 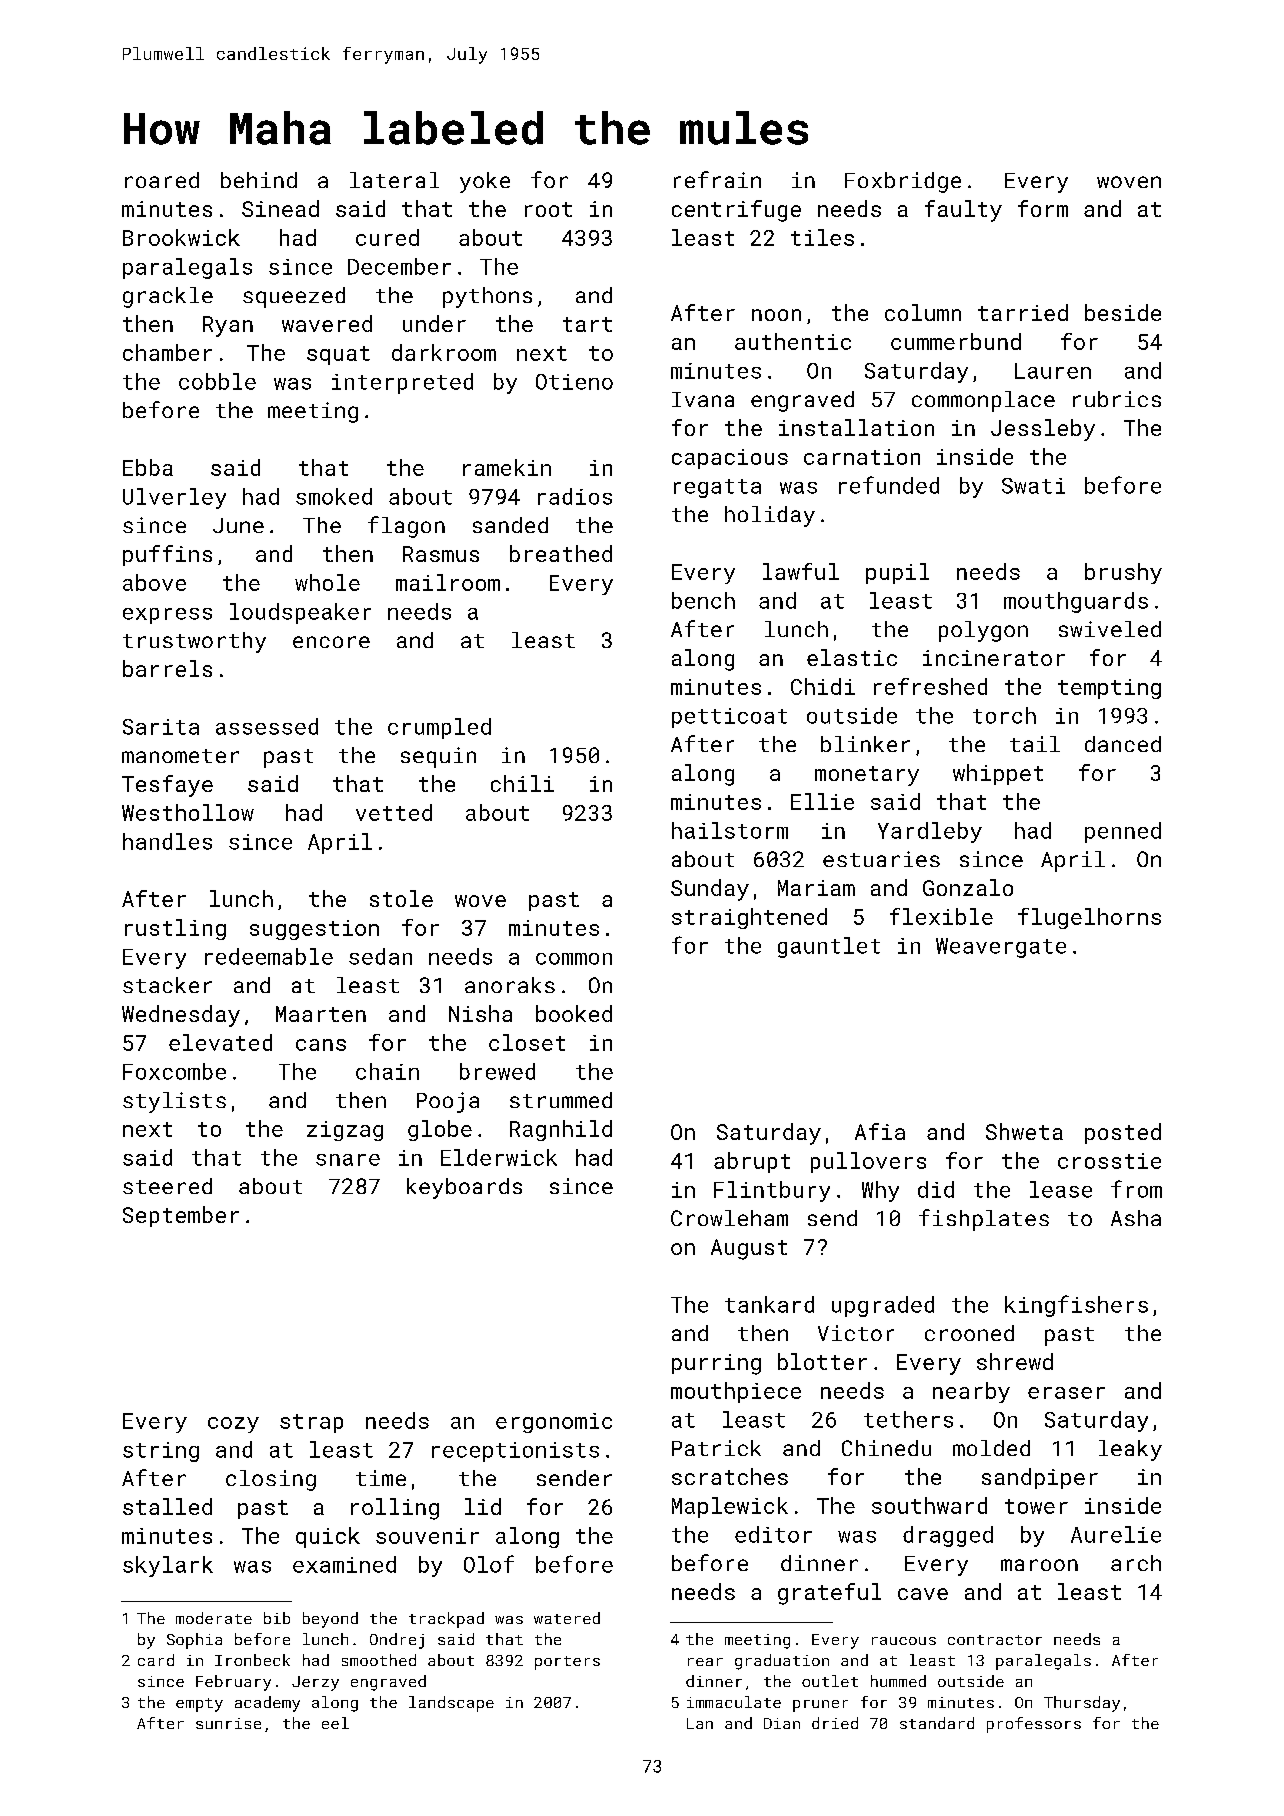 I want to click on barrels, so click(x=167, y=668).
